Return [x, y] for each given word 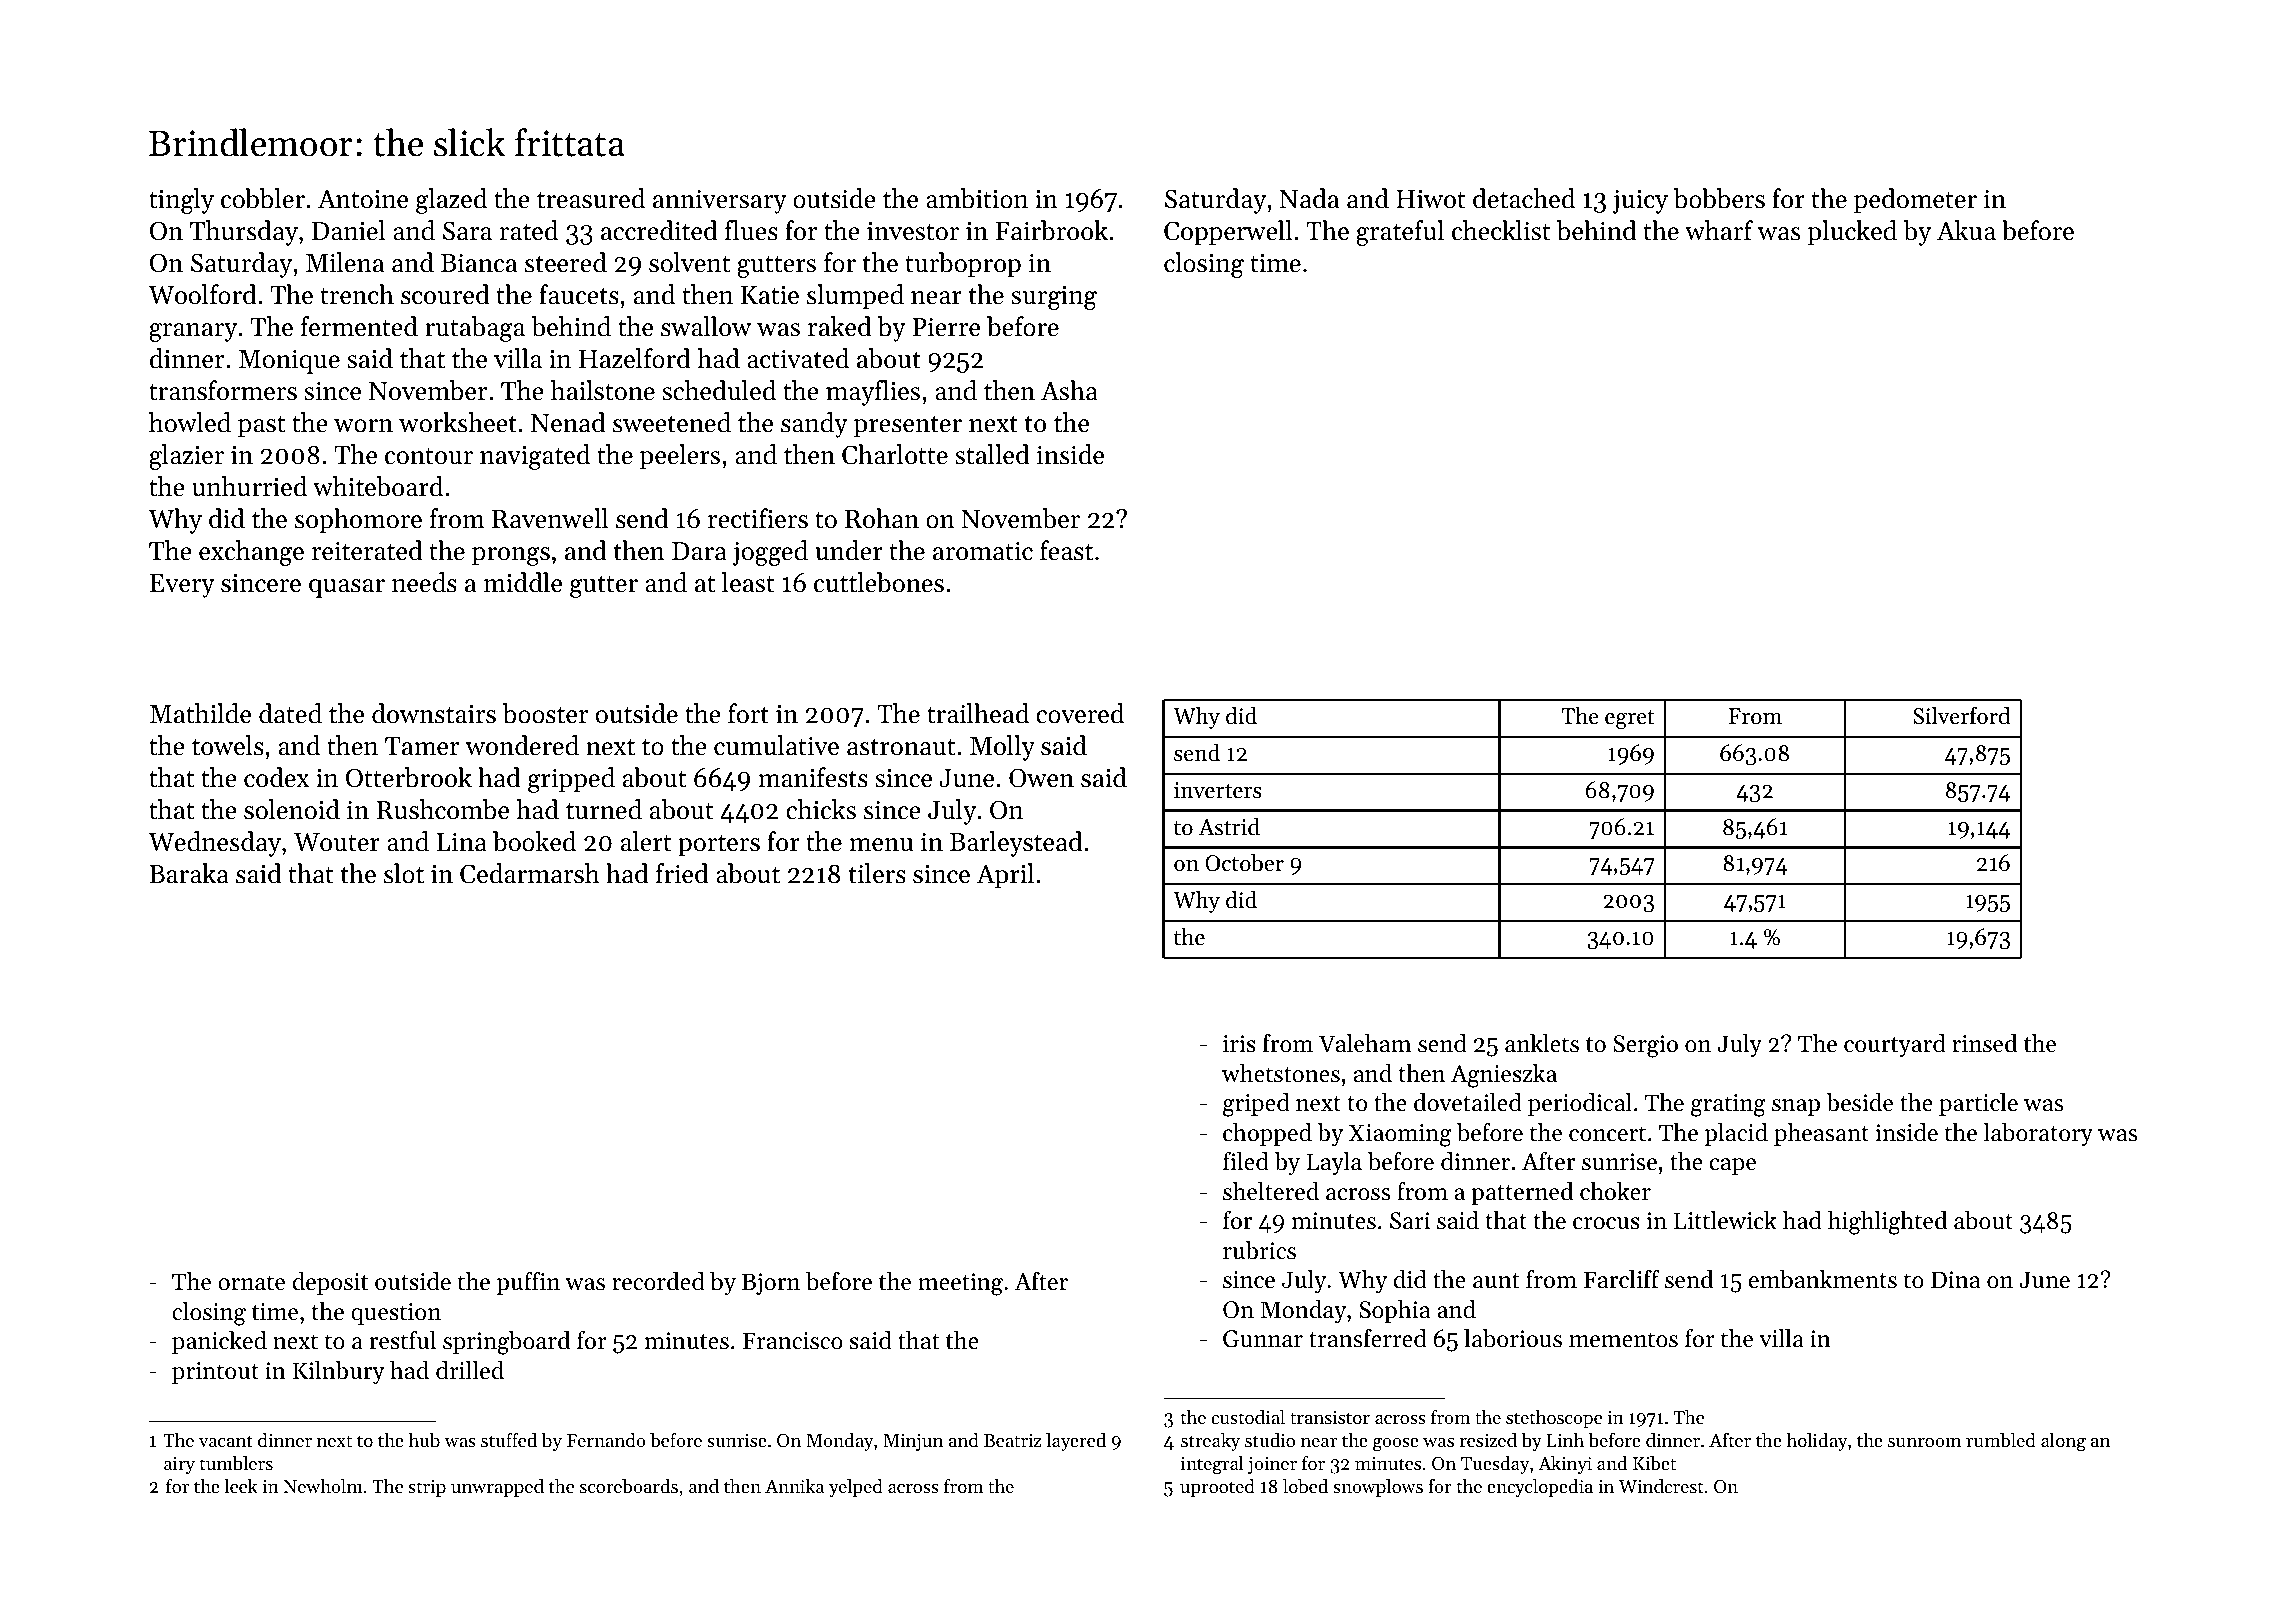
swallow [706, 326]
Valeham [1365, 1043]
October [1244, 863]
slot [404, 873]
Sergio [1645, 1046]
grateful [1400, 233]
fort [748, 713]
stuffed [509, 1440]
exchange [251, 553]
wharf [1719, 230]
